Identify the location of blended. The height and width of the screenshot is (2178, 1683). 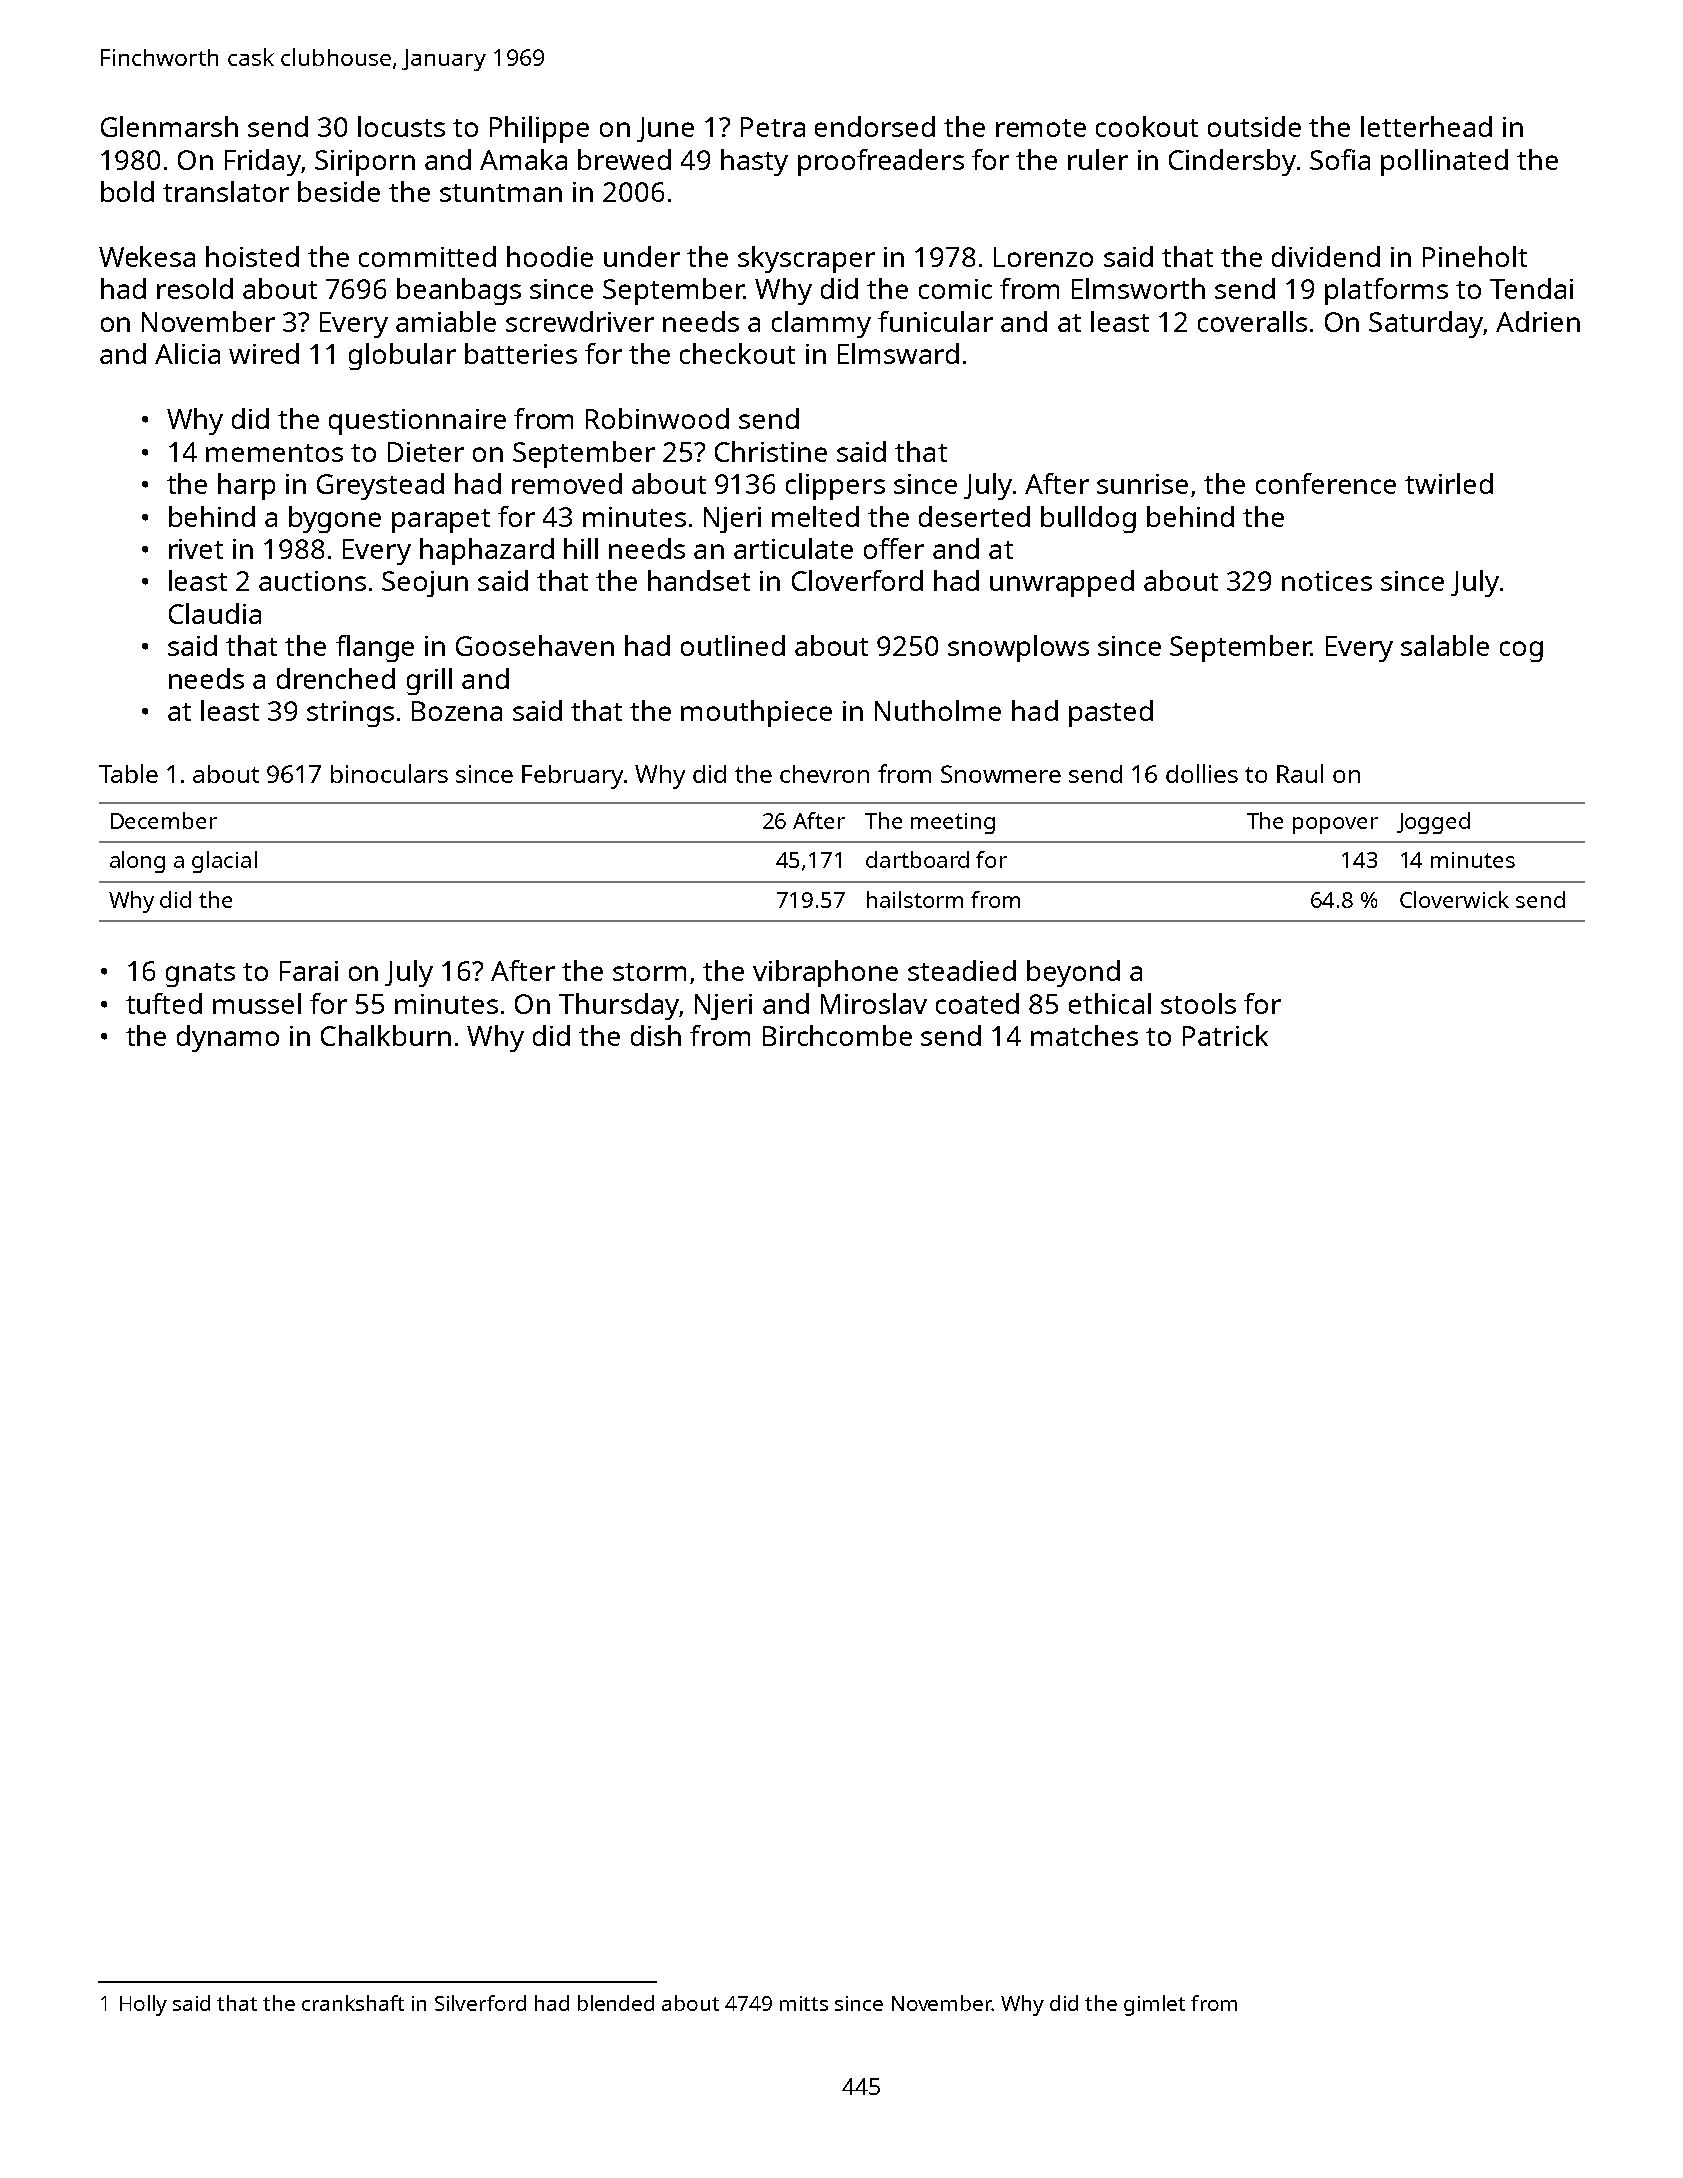
(616, 2003).
